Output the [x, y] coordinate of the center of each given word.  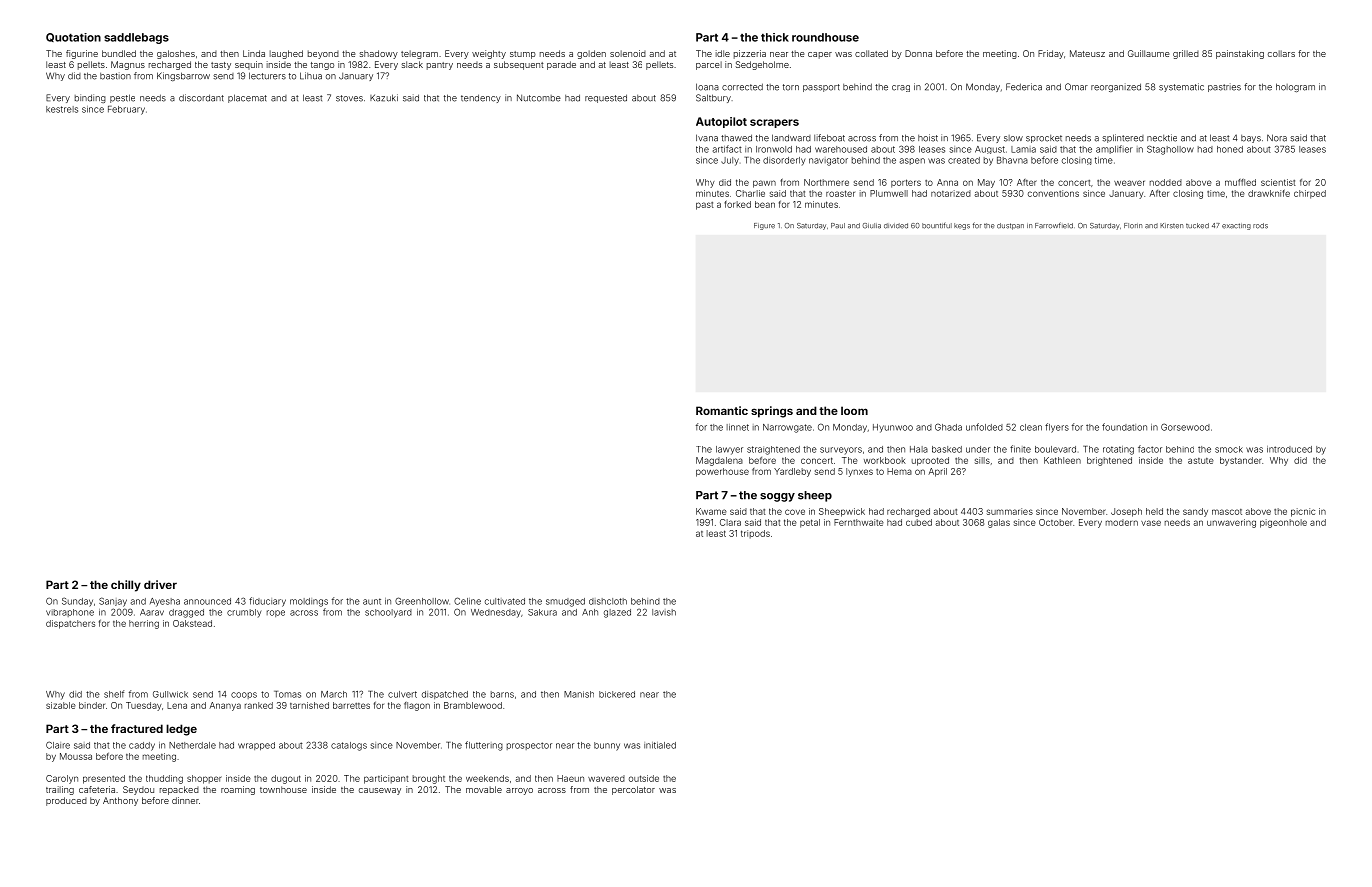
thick [775, 37]
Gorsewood [1185, 427]
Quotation [73, 37]
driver [160, 584]
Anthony [120, 801]
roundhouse [825, 37]
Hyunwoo [893, 428]
